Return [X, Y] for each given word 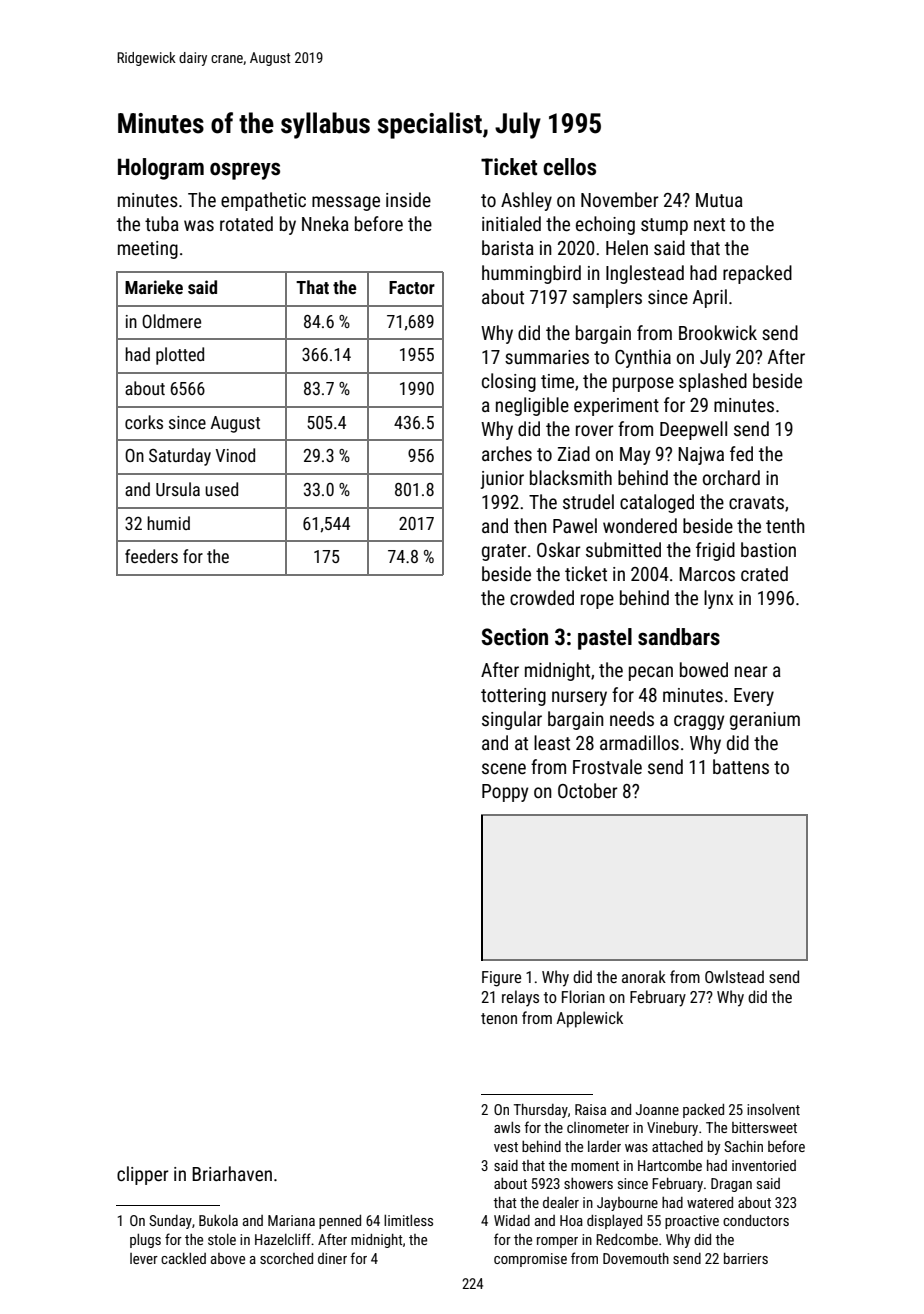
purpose [643, 384]
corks [144, 422]
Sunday [170, 1222]
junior [502, 480]
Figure [501, 979]
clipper [143, 1175]
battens [741, 766]
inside [408, 199]
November [620, 199]
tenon [499, 1018]
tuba [162, 223]
